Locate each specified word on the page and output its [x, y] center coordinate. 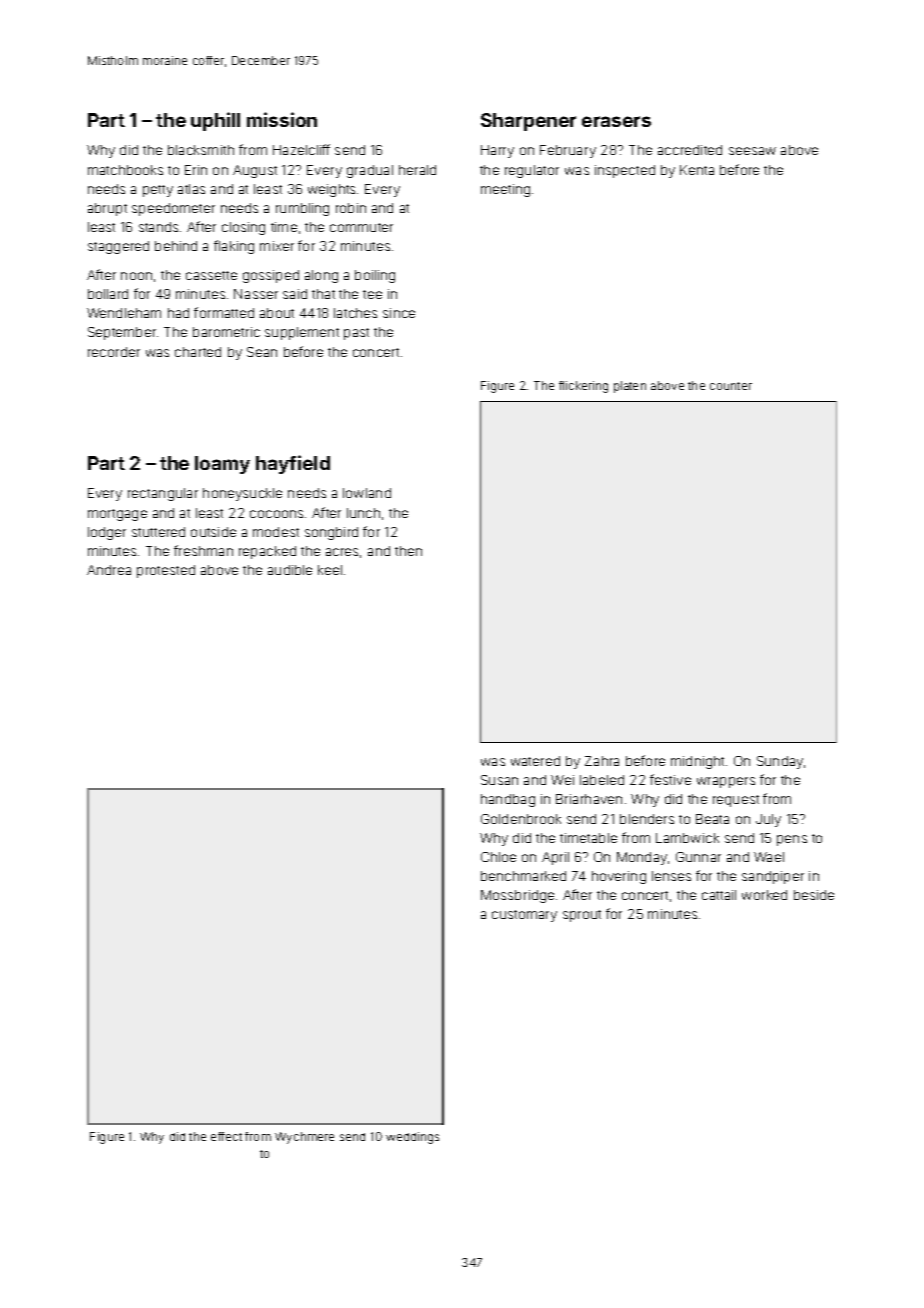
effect [226, 1136]
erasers [616, 121]
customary [524, 916]
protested [166, 571]
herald [417, 170]
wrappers [726, 782]
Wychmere [304, 1138]
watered [535, 761]
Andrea [109, 570]
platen [630, 387]
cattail [719, 895]
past [356, 334]
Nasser [256, 294]
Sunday [780, 762]
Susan [499, 780]
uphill [215, 121]
